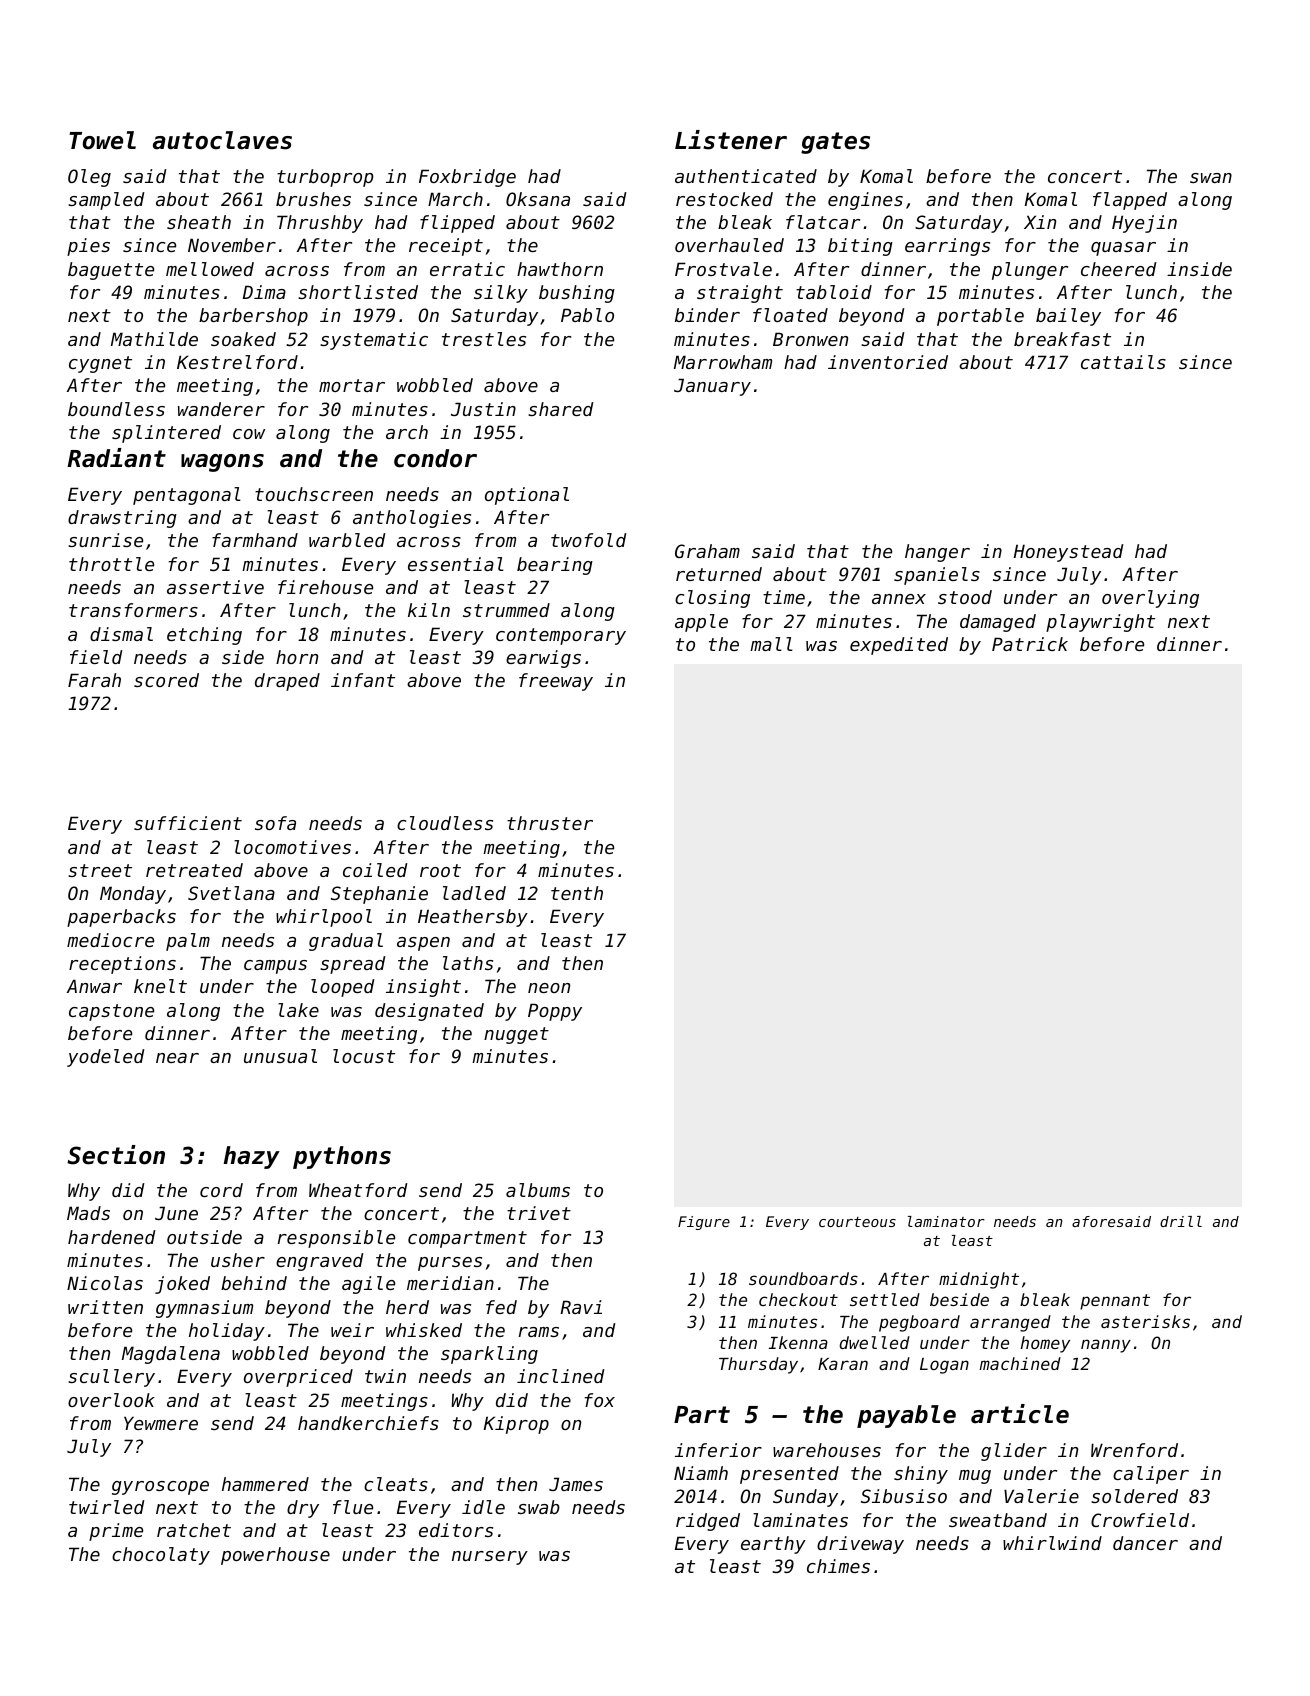  Describe the element at coordinates (490, 1558) in the screenshot. I see `nursery` at that location.
